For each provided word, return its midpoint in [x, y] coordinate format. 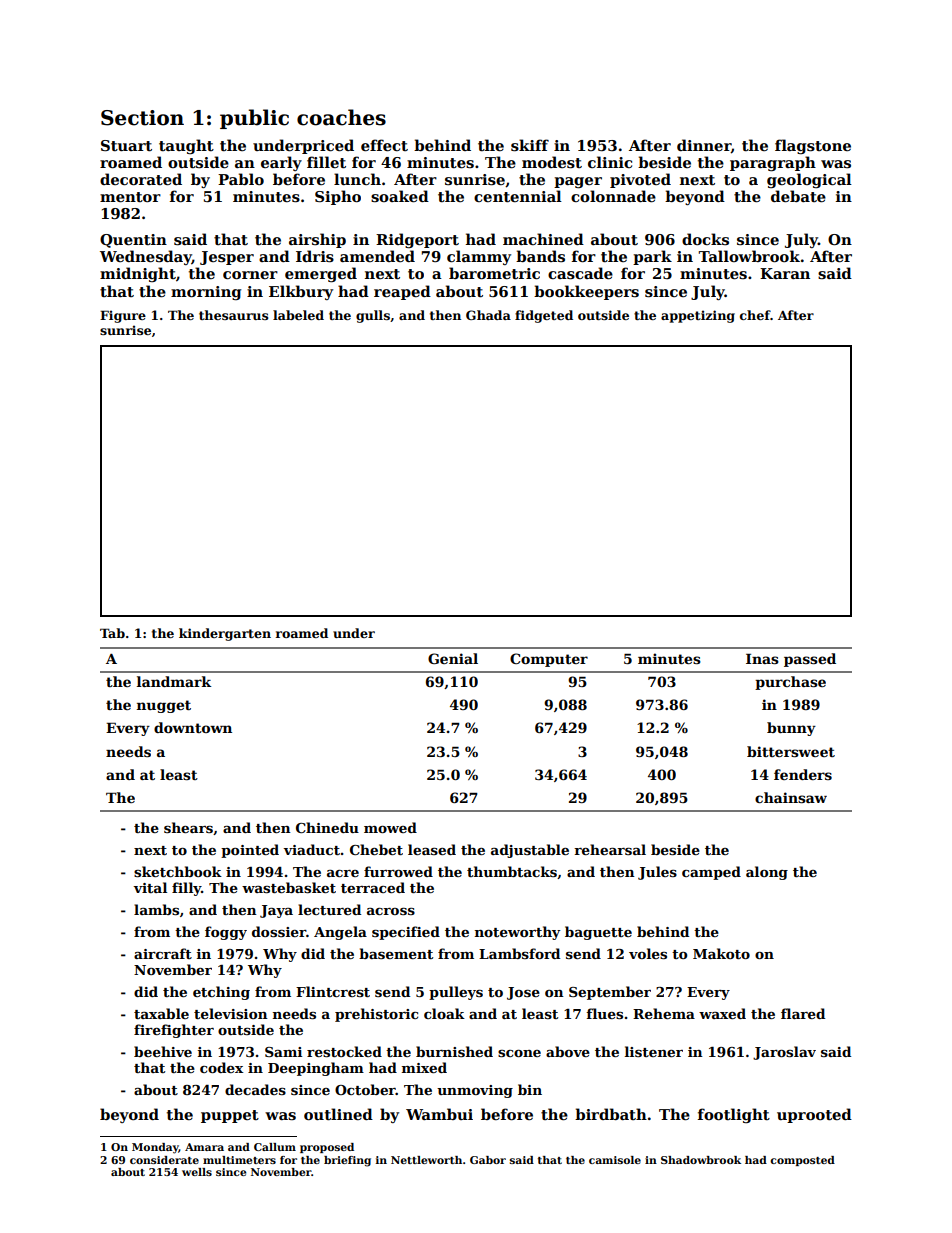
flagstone [813, 146]
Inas [762, 659]
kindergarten [225, 634]
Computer [549, 660]
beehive [163, 1051]
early [281, 163]
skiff [530, 145]
